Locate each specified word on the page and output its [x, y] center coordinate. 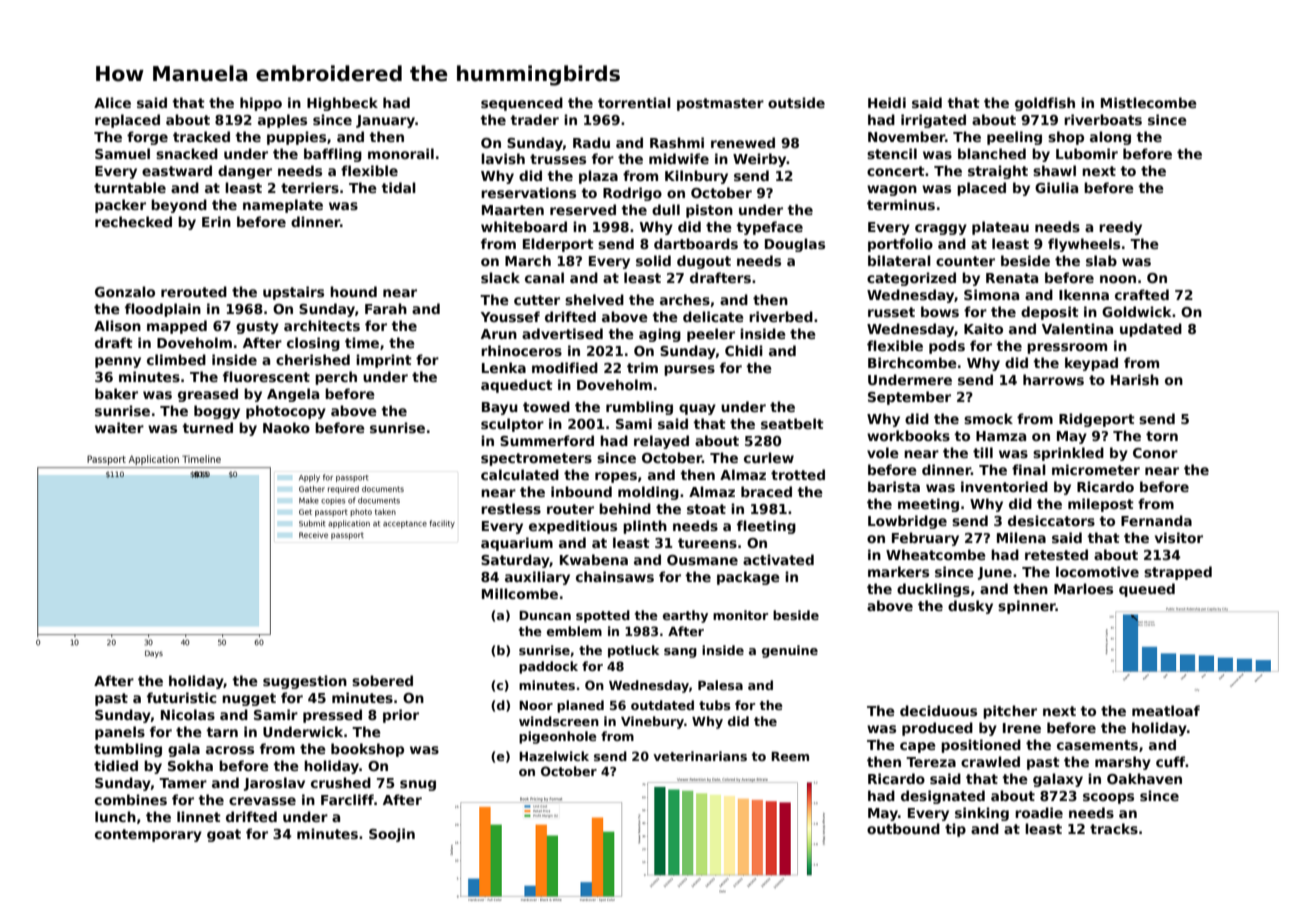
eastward [177, 170]
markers [898, 571]
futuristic [182, 697]
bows [940, 311]
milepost [1101, 505]
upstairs [293, 293]
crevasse [262, 801]
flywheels [1084, 245]
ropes [616, 477]
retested [1056, 554]
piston [709, 211]
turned [207, 427]
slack [500, 277]
